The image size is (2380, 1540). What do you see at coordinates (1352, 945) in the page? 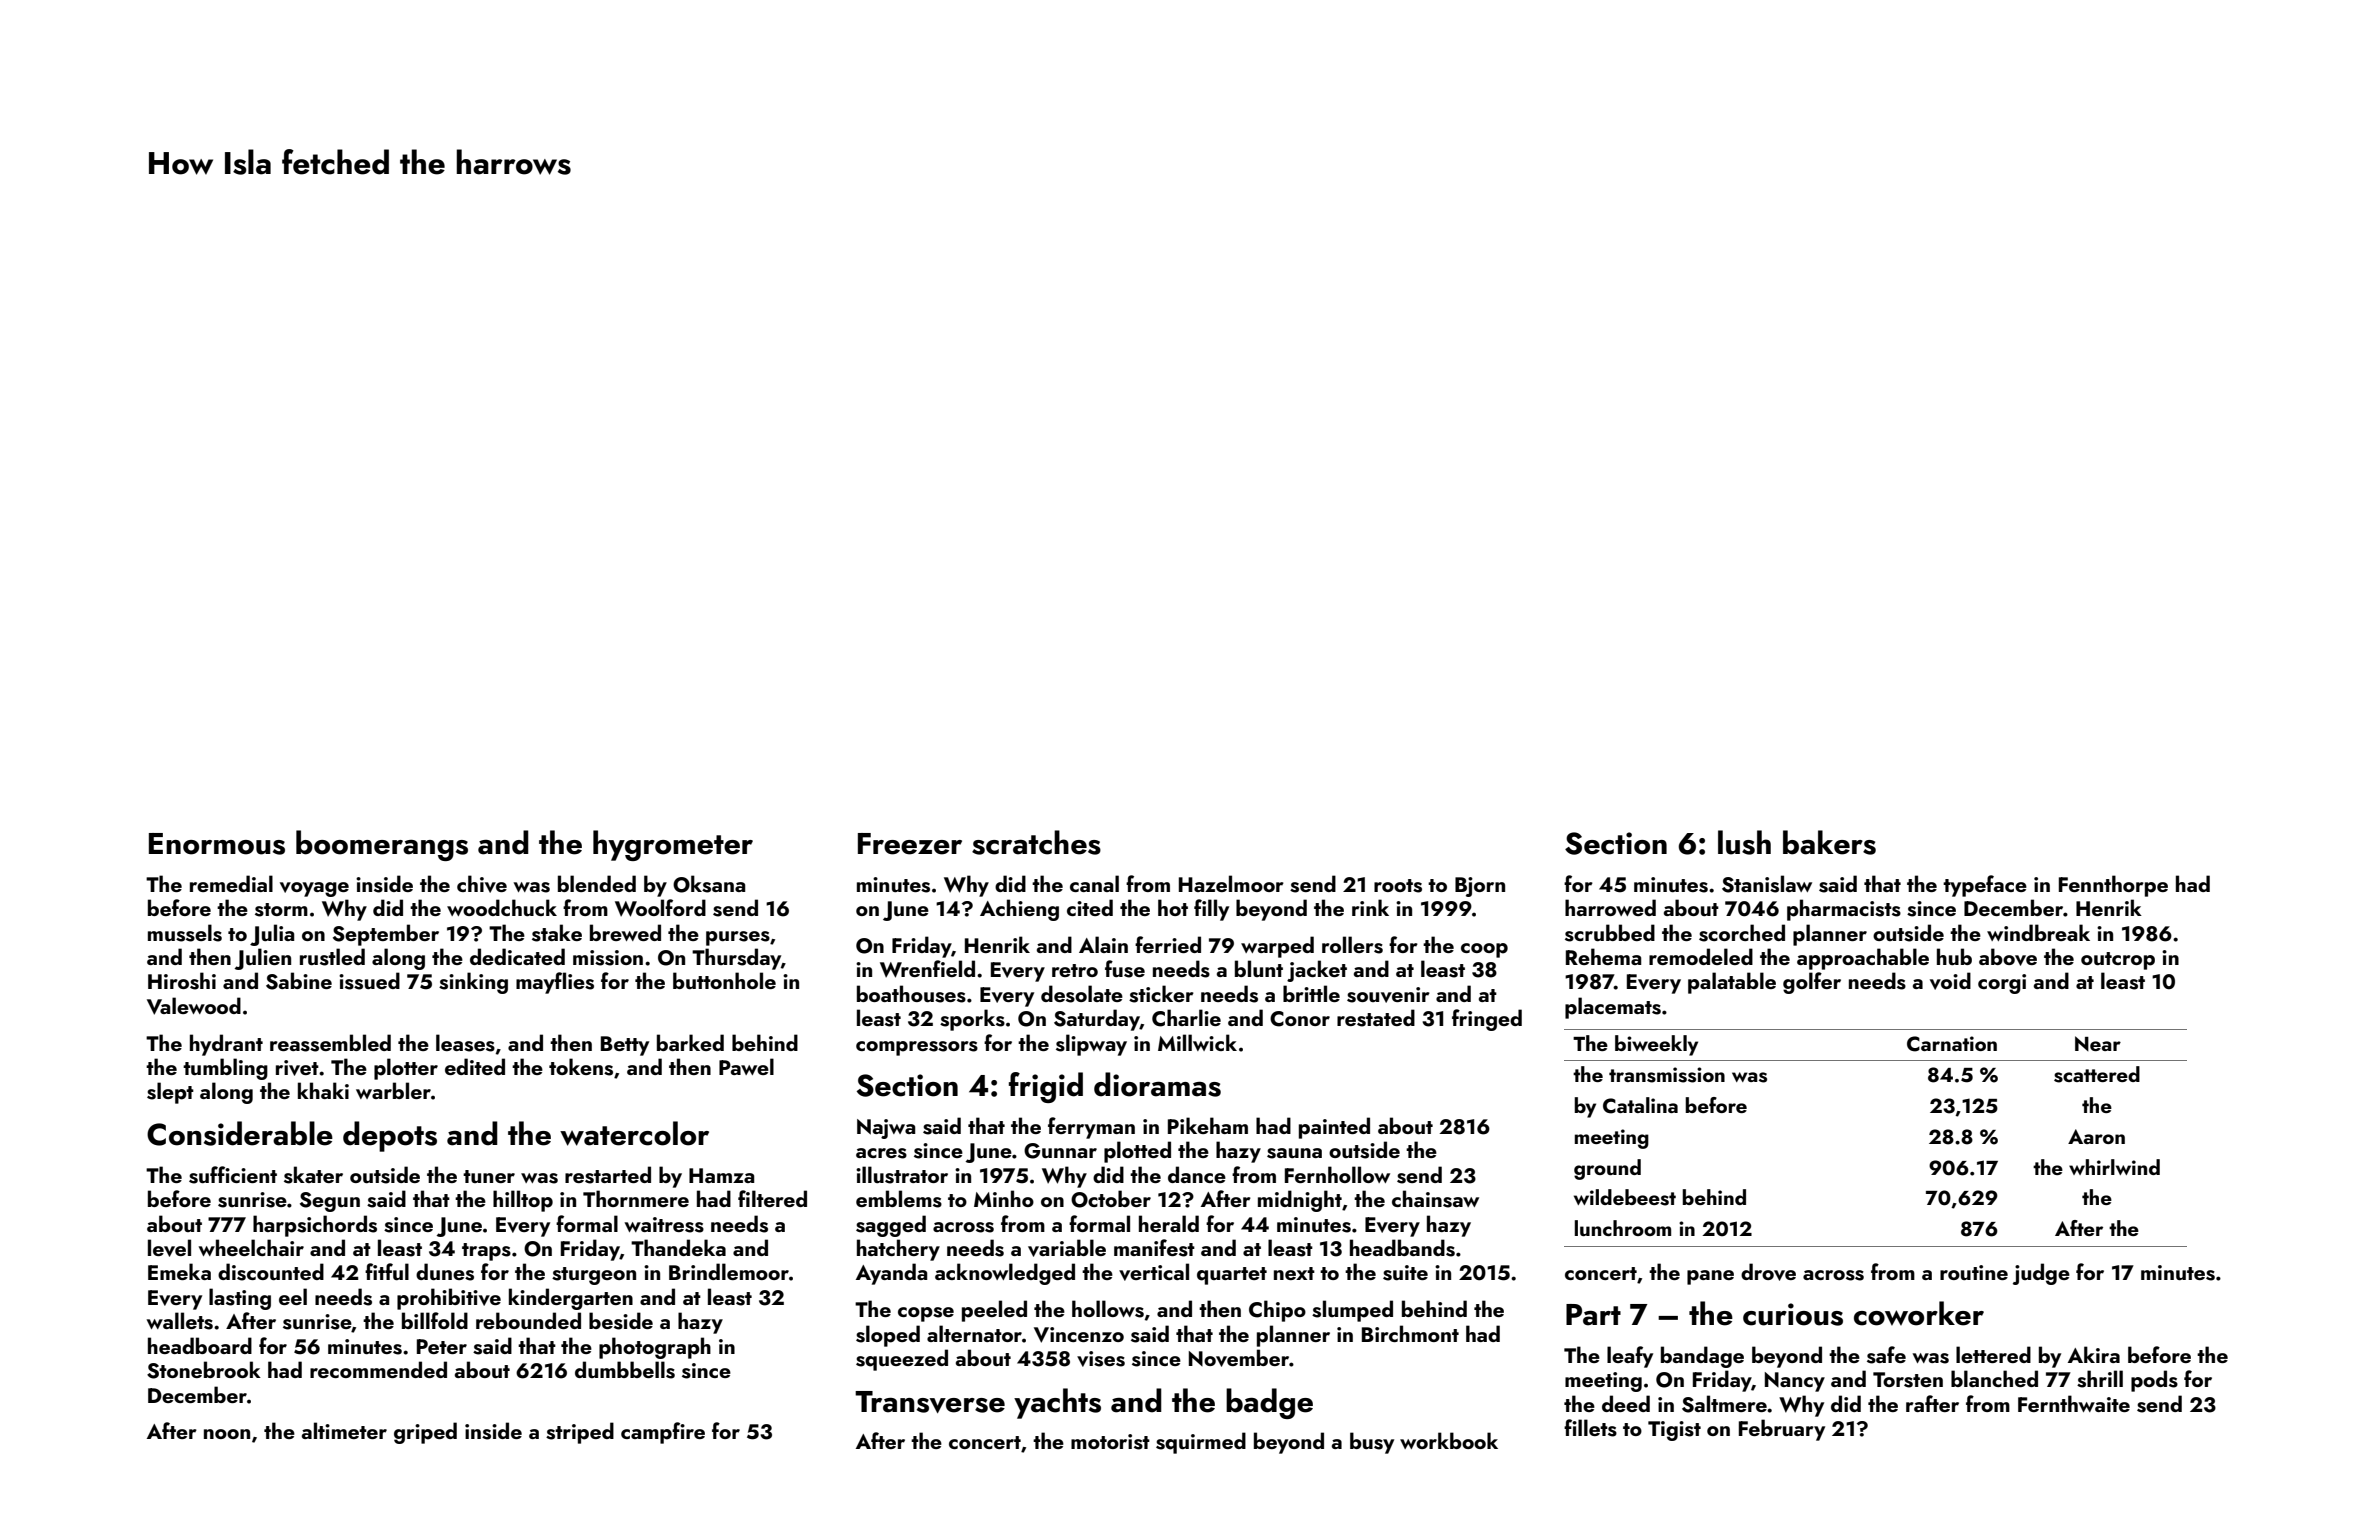
I see `rollers` at bounding box center [1352, 945].
